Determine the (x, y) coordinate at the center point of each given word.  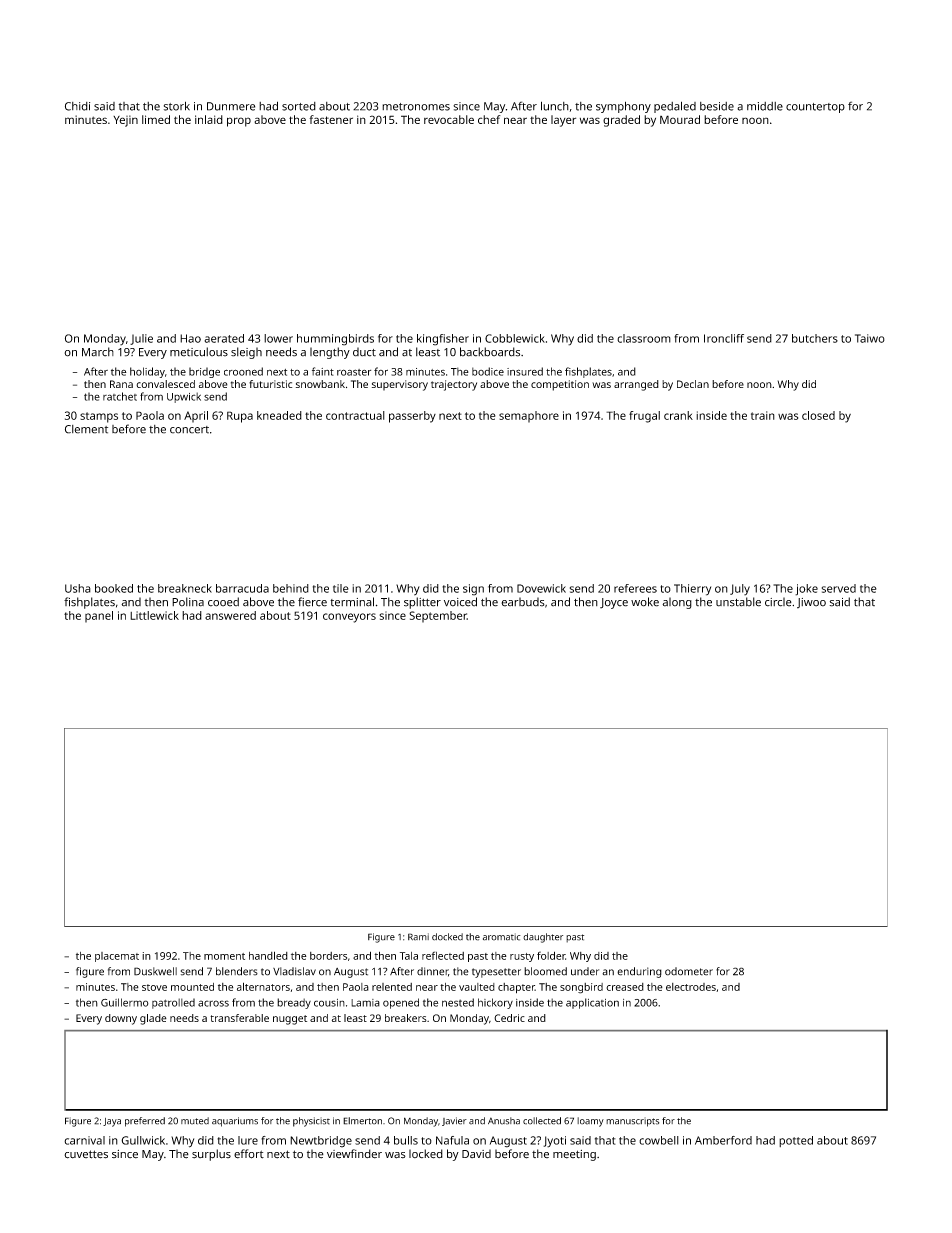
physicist (311, 1122)
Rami (418, 937)
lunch (555, 106)
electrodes (691, 987)
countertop (815, 108)
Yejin (125, 121)
